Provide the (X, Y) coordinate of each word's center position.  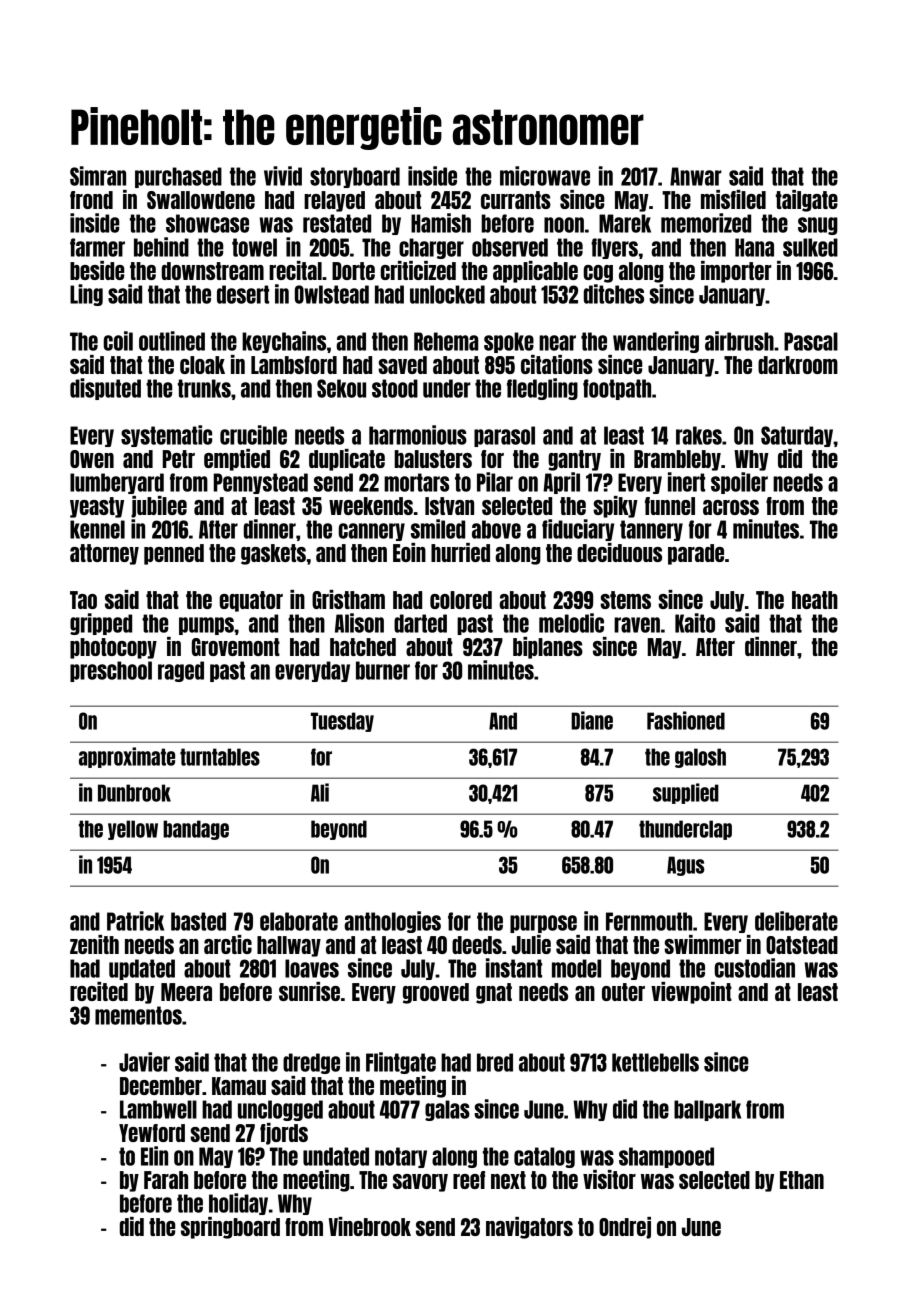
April (561, 483)
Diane (592, 720)
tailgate (807, 201)
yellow (133, 830)
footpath (617, 389)
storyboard (355, 177)
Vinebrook (370, 1226)
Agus (686, 866)
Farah (166, 1180)
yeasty (97, 507)
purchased (178, 177)
